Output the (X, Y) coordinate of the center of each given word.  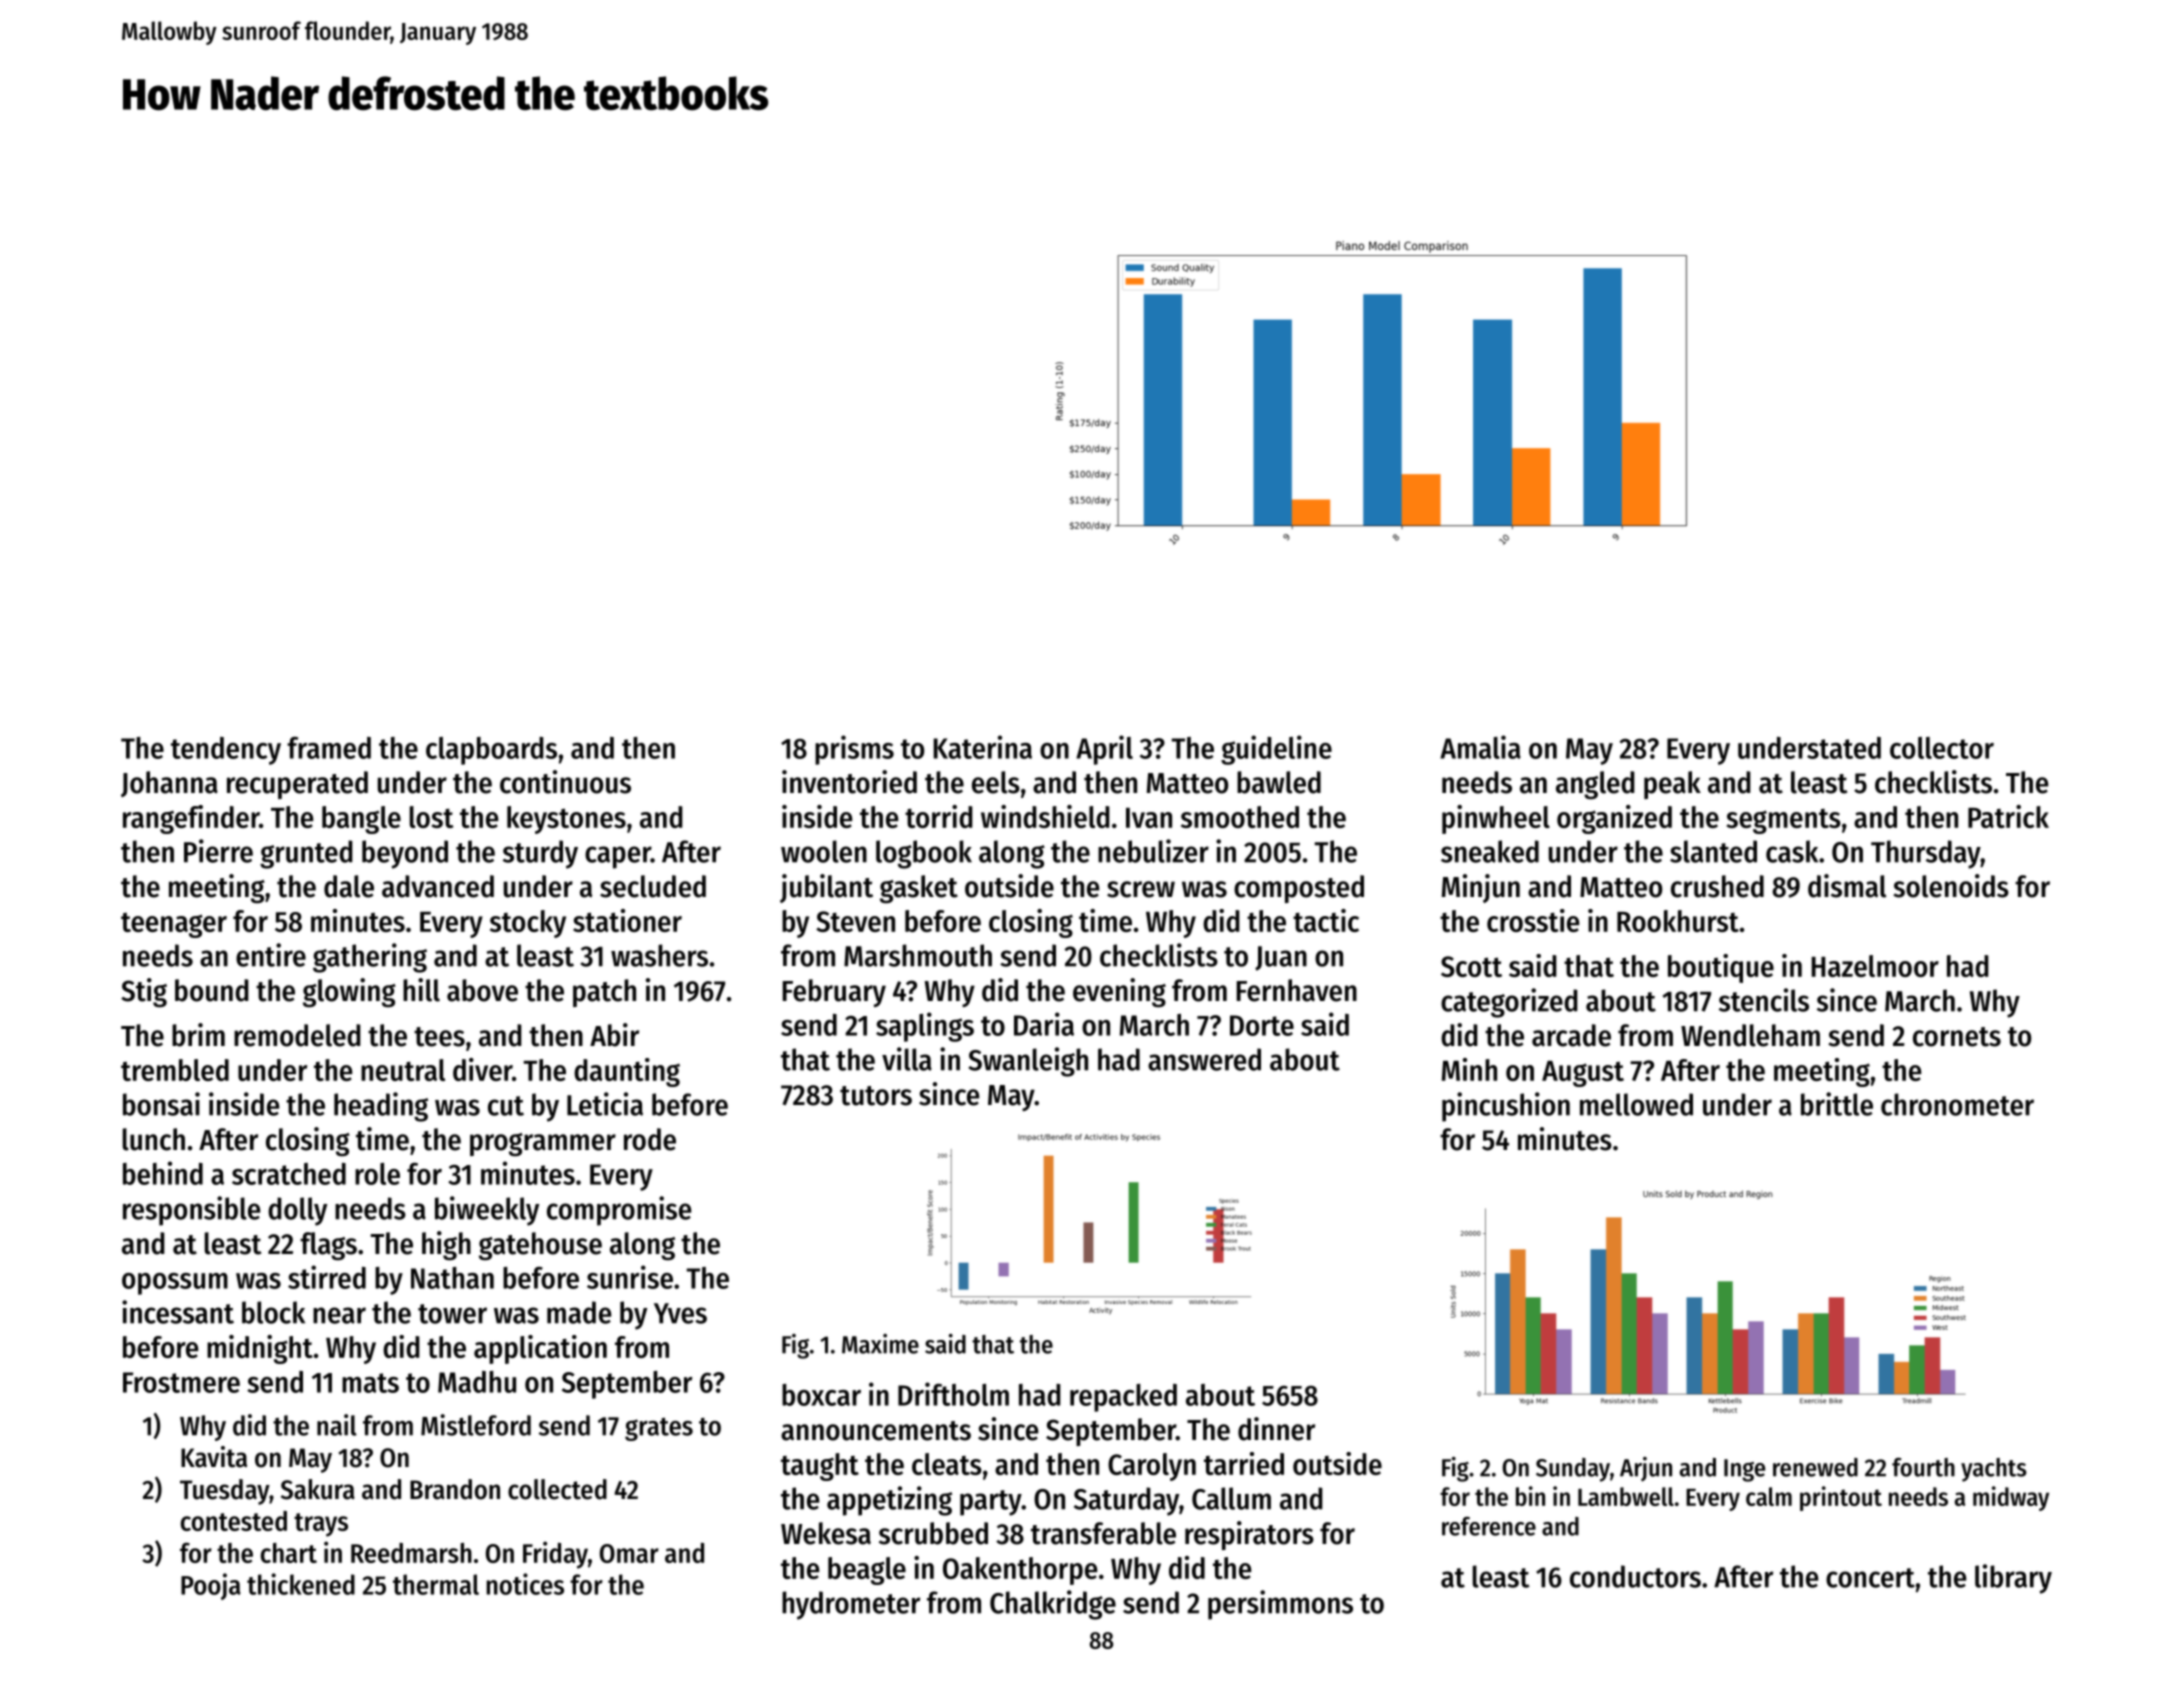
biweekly (487, 1211)
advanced (438, 886)
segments (1784, 821)
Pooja (211, 1586)
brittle (1837, 1104)
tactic (1326, 920)
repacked (1123, 1398)
